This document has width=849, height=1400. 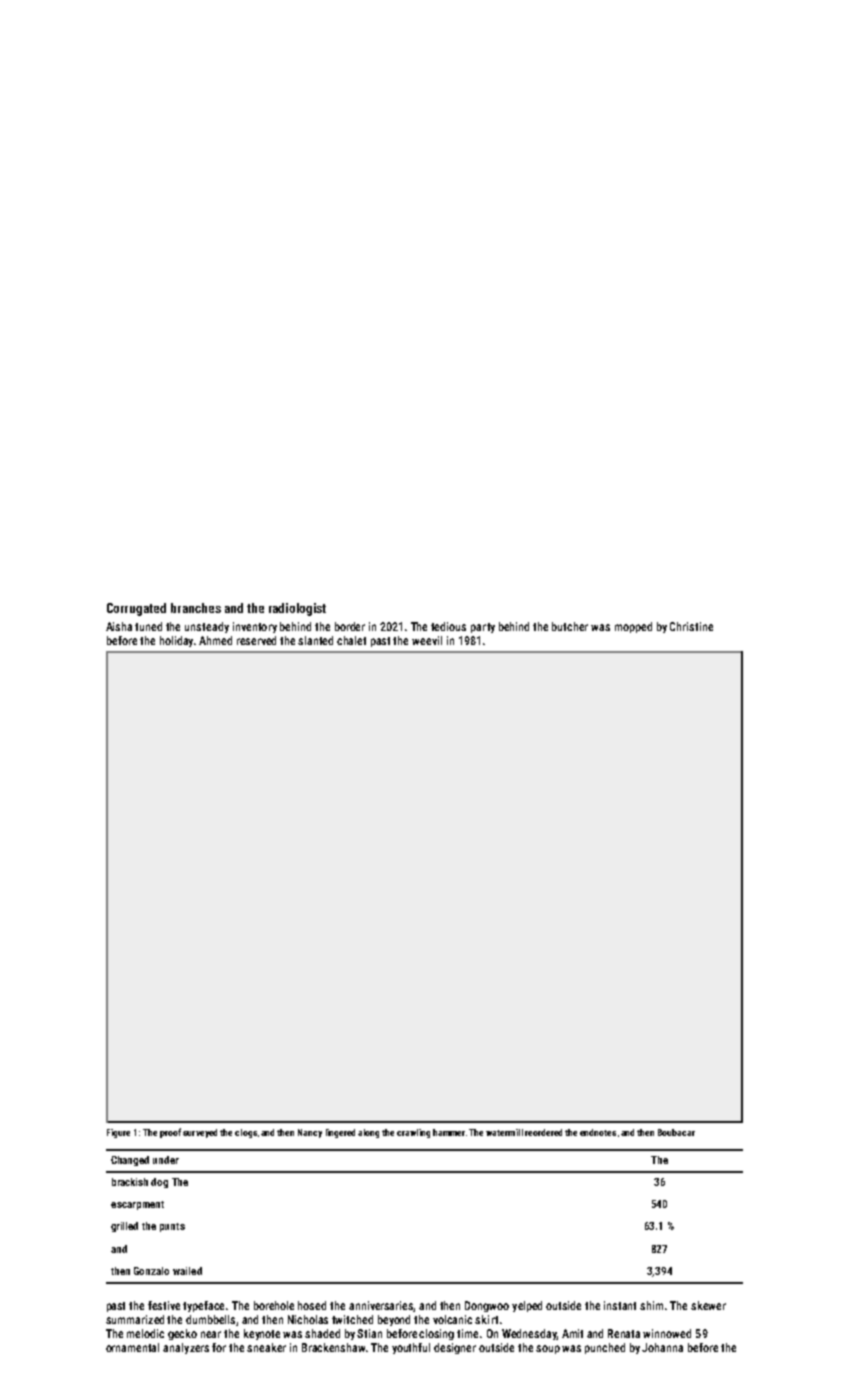 I want to click on Christine, so click(x=691, y=626).
